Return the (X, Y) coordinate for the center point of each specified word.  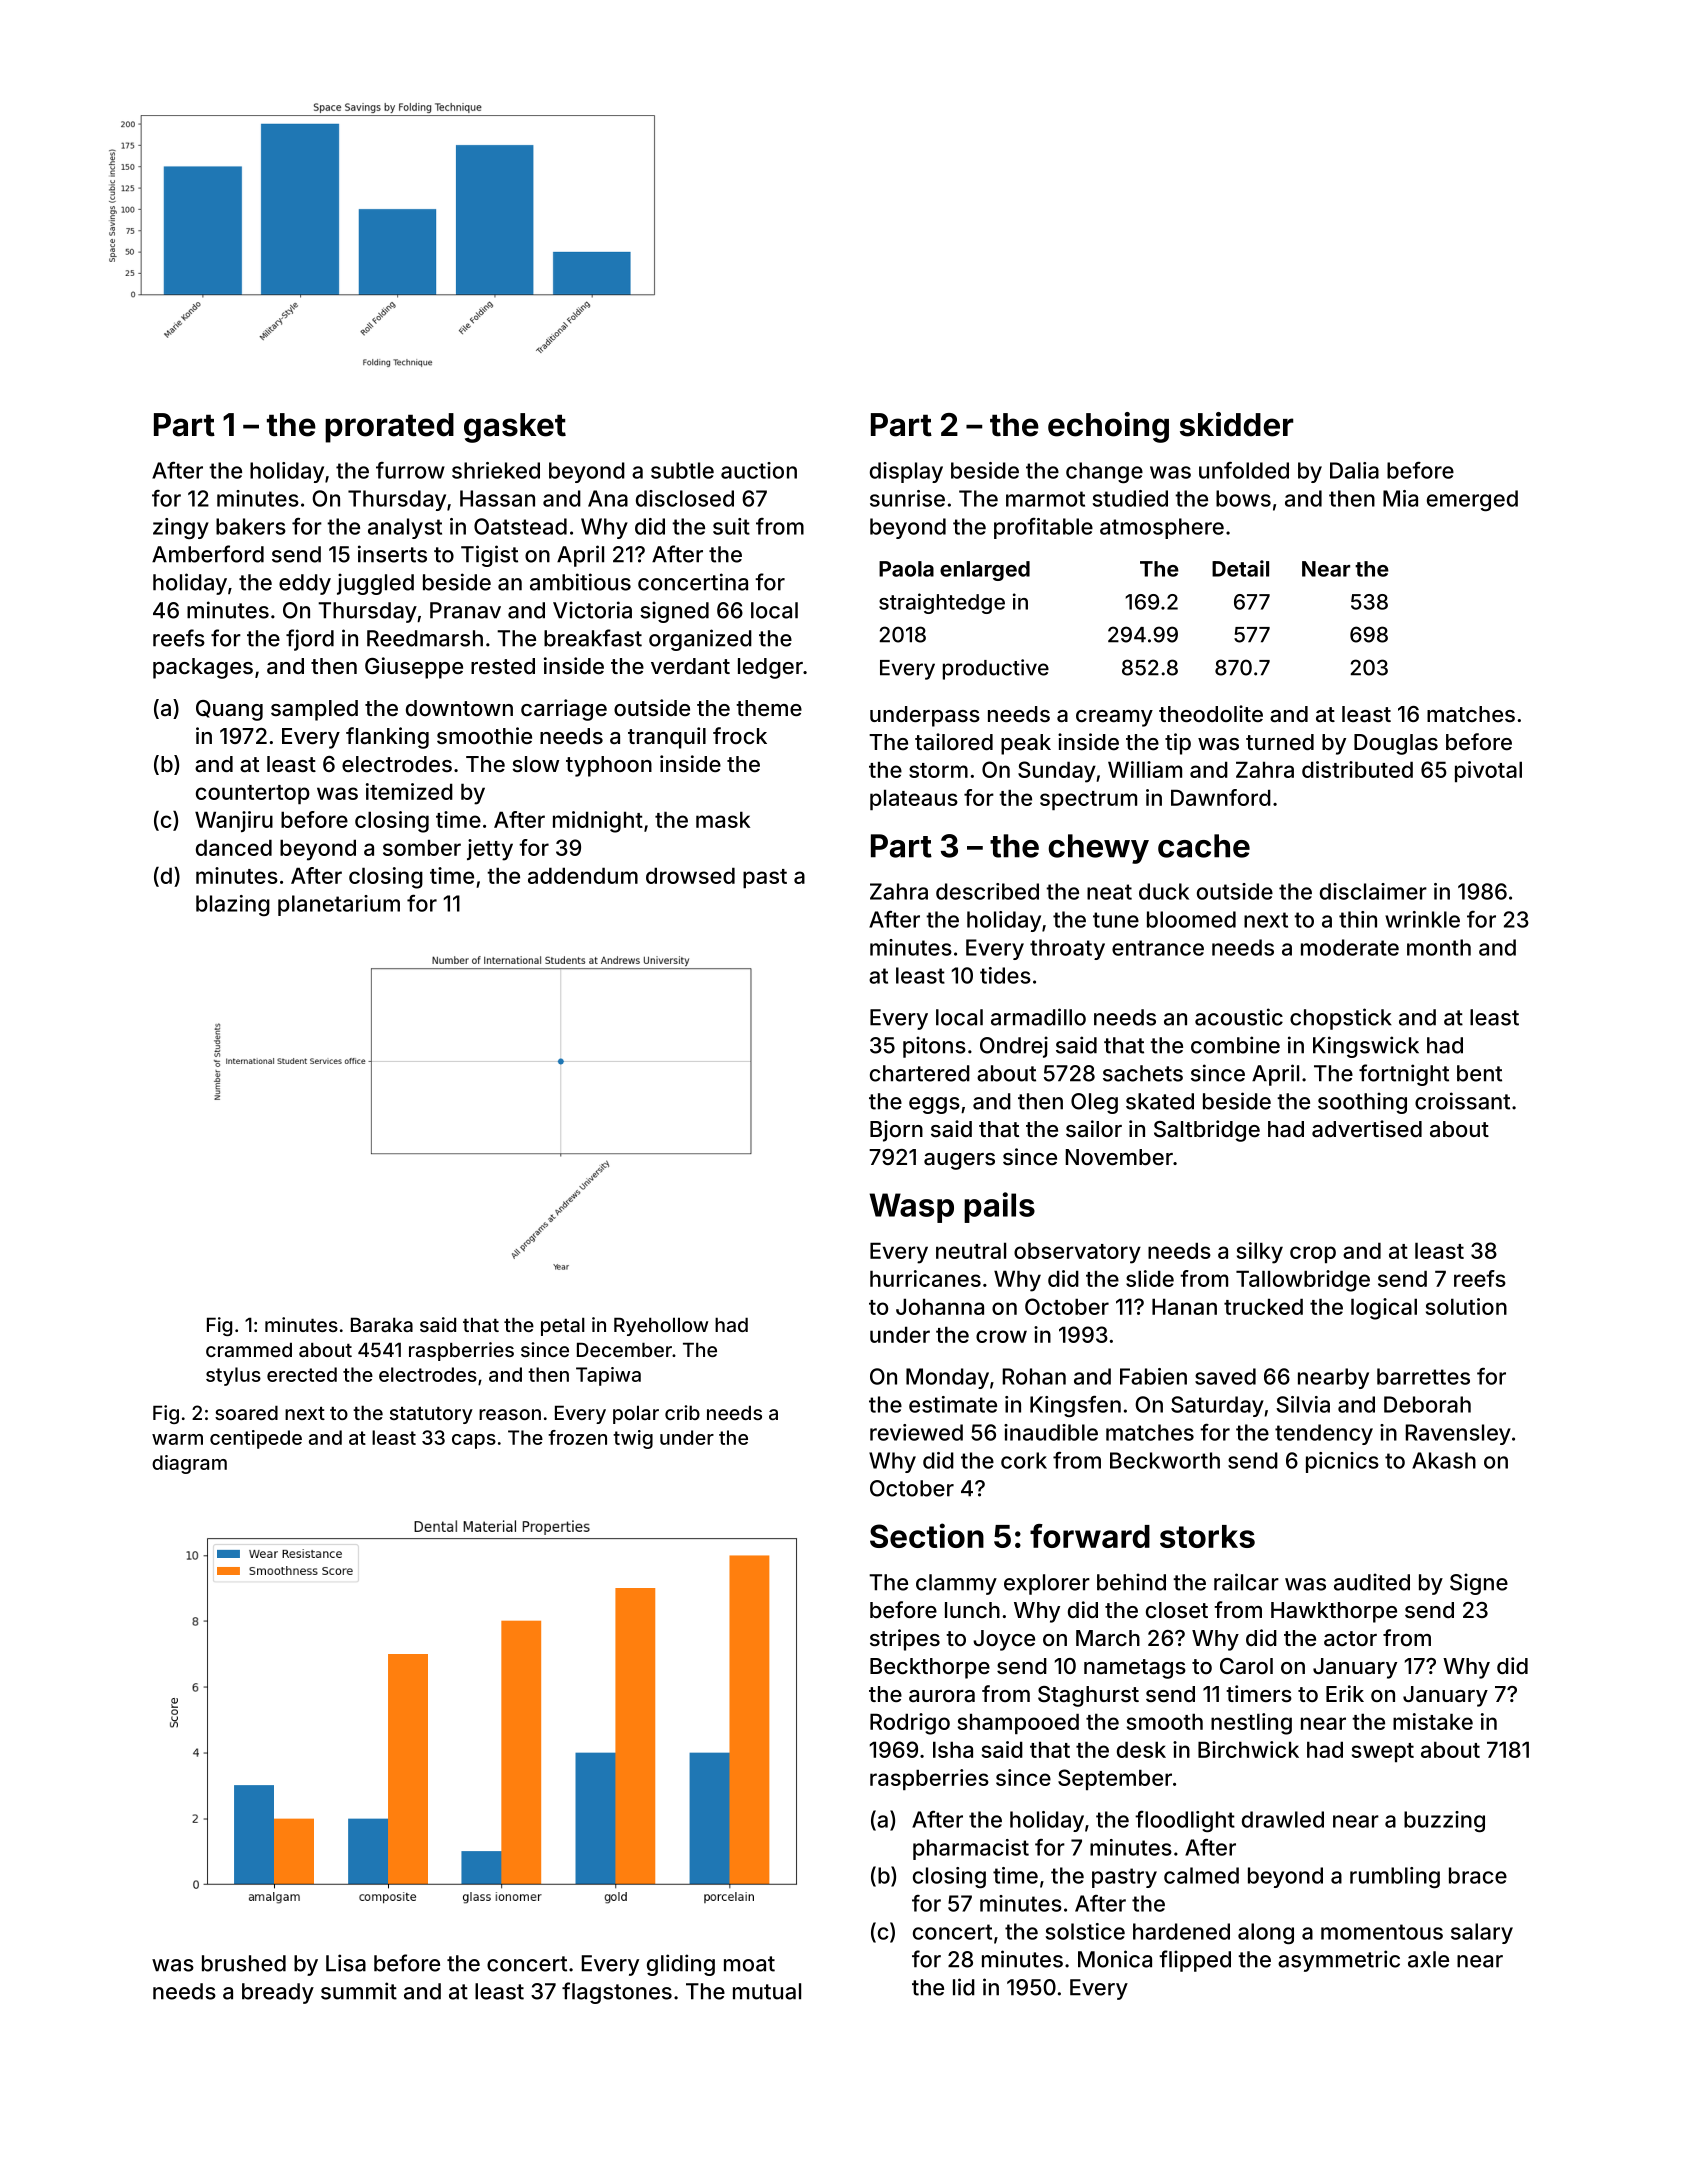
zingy (181, 528)
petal (563, 1326)
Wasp (911, 1208)
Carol (1246, 1666)
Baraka (382, 1324)
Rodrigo (910, 1724)
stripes (905, 1640)
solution (1466, 1306)
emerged (1472, 500)
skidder (1236, 424)
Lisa (346, 1963)
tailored (954, 742)
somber (422, 847)
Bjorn (896, 1131)
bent (1479, 1073)
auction (759, 470)
